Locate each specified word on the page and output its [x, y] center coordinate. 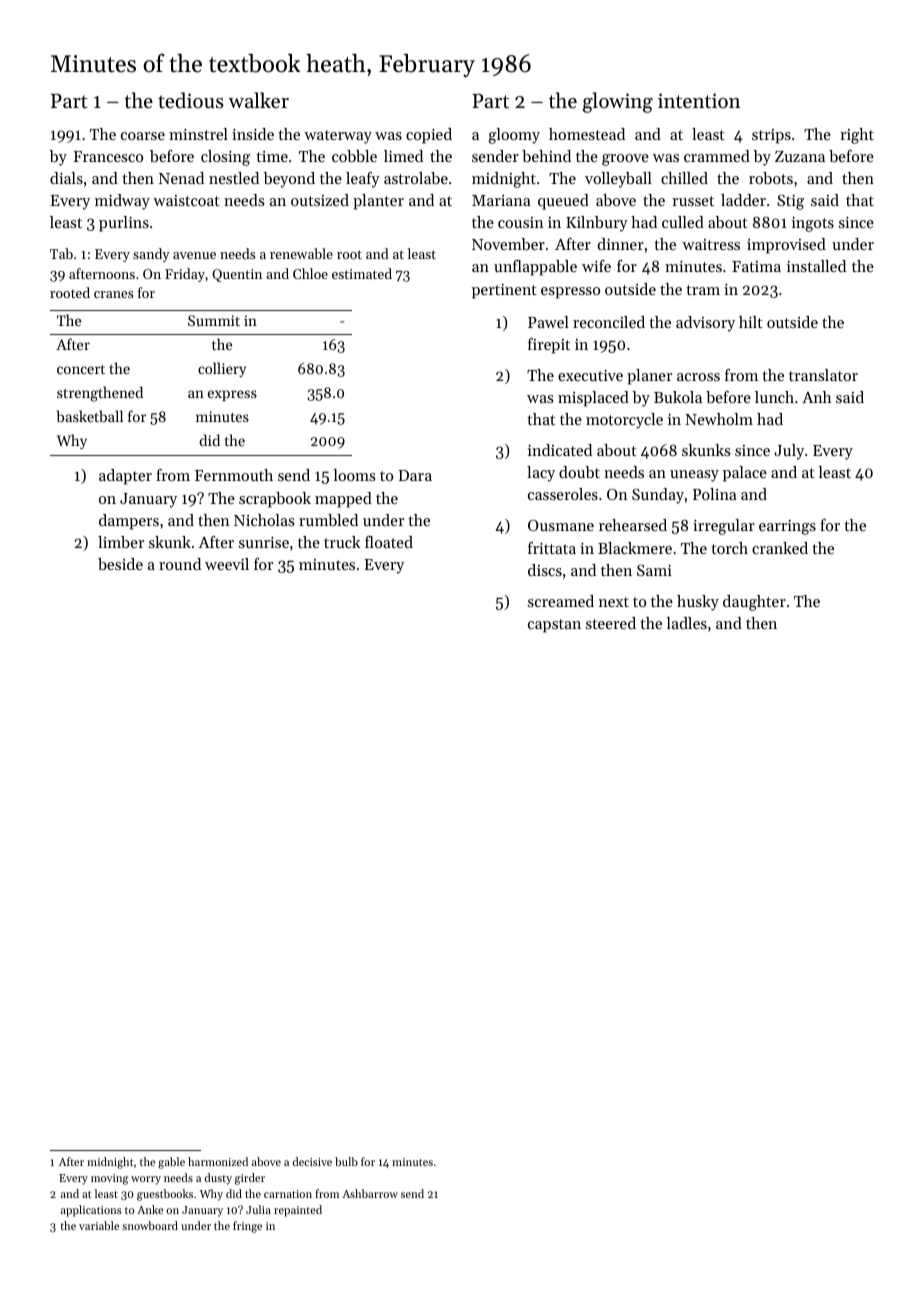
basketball [90, 416]
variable [99, 1225]
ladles [686, 623]
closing [225, 158]
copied [429, 136]
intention [699, 101]
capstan [554, 626]
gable [171, 1163]
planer [649, 377]
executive [590, 375]
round [180, 564]
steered [611, 623]
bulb [346, 1161]
